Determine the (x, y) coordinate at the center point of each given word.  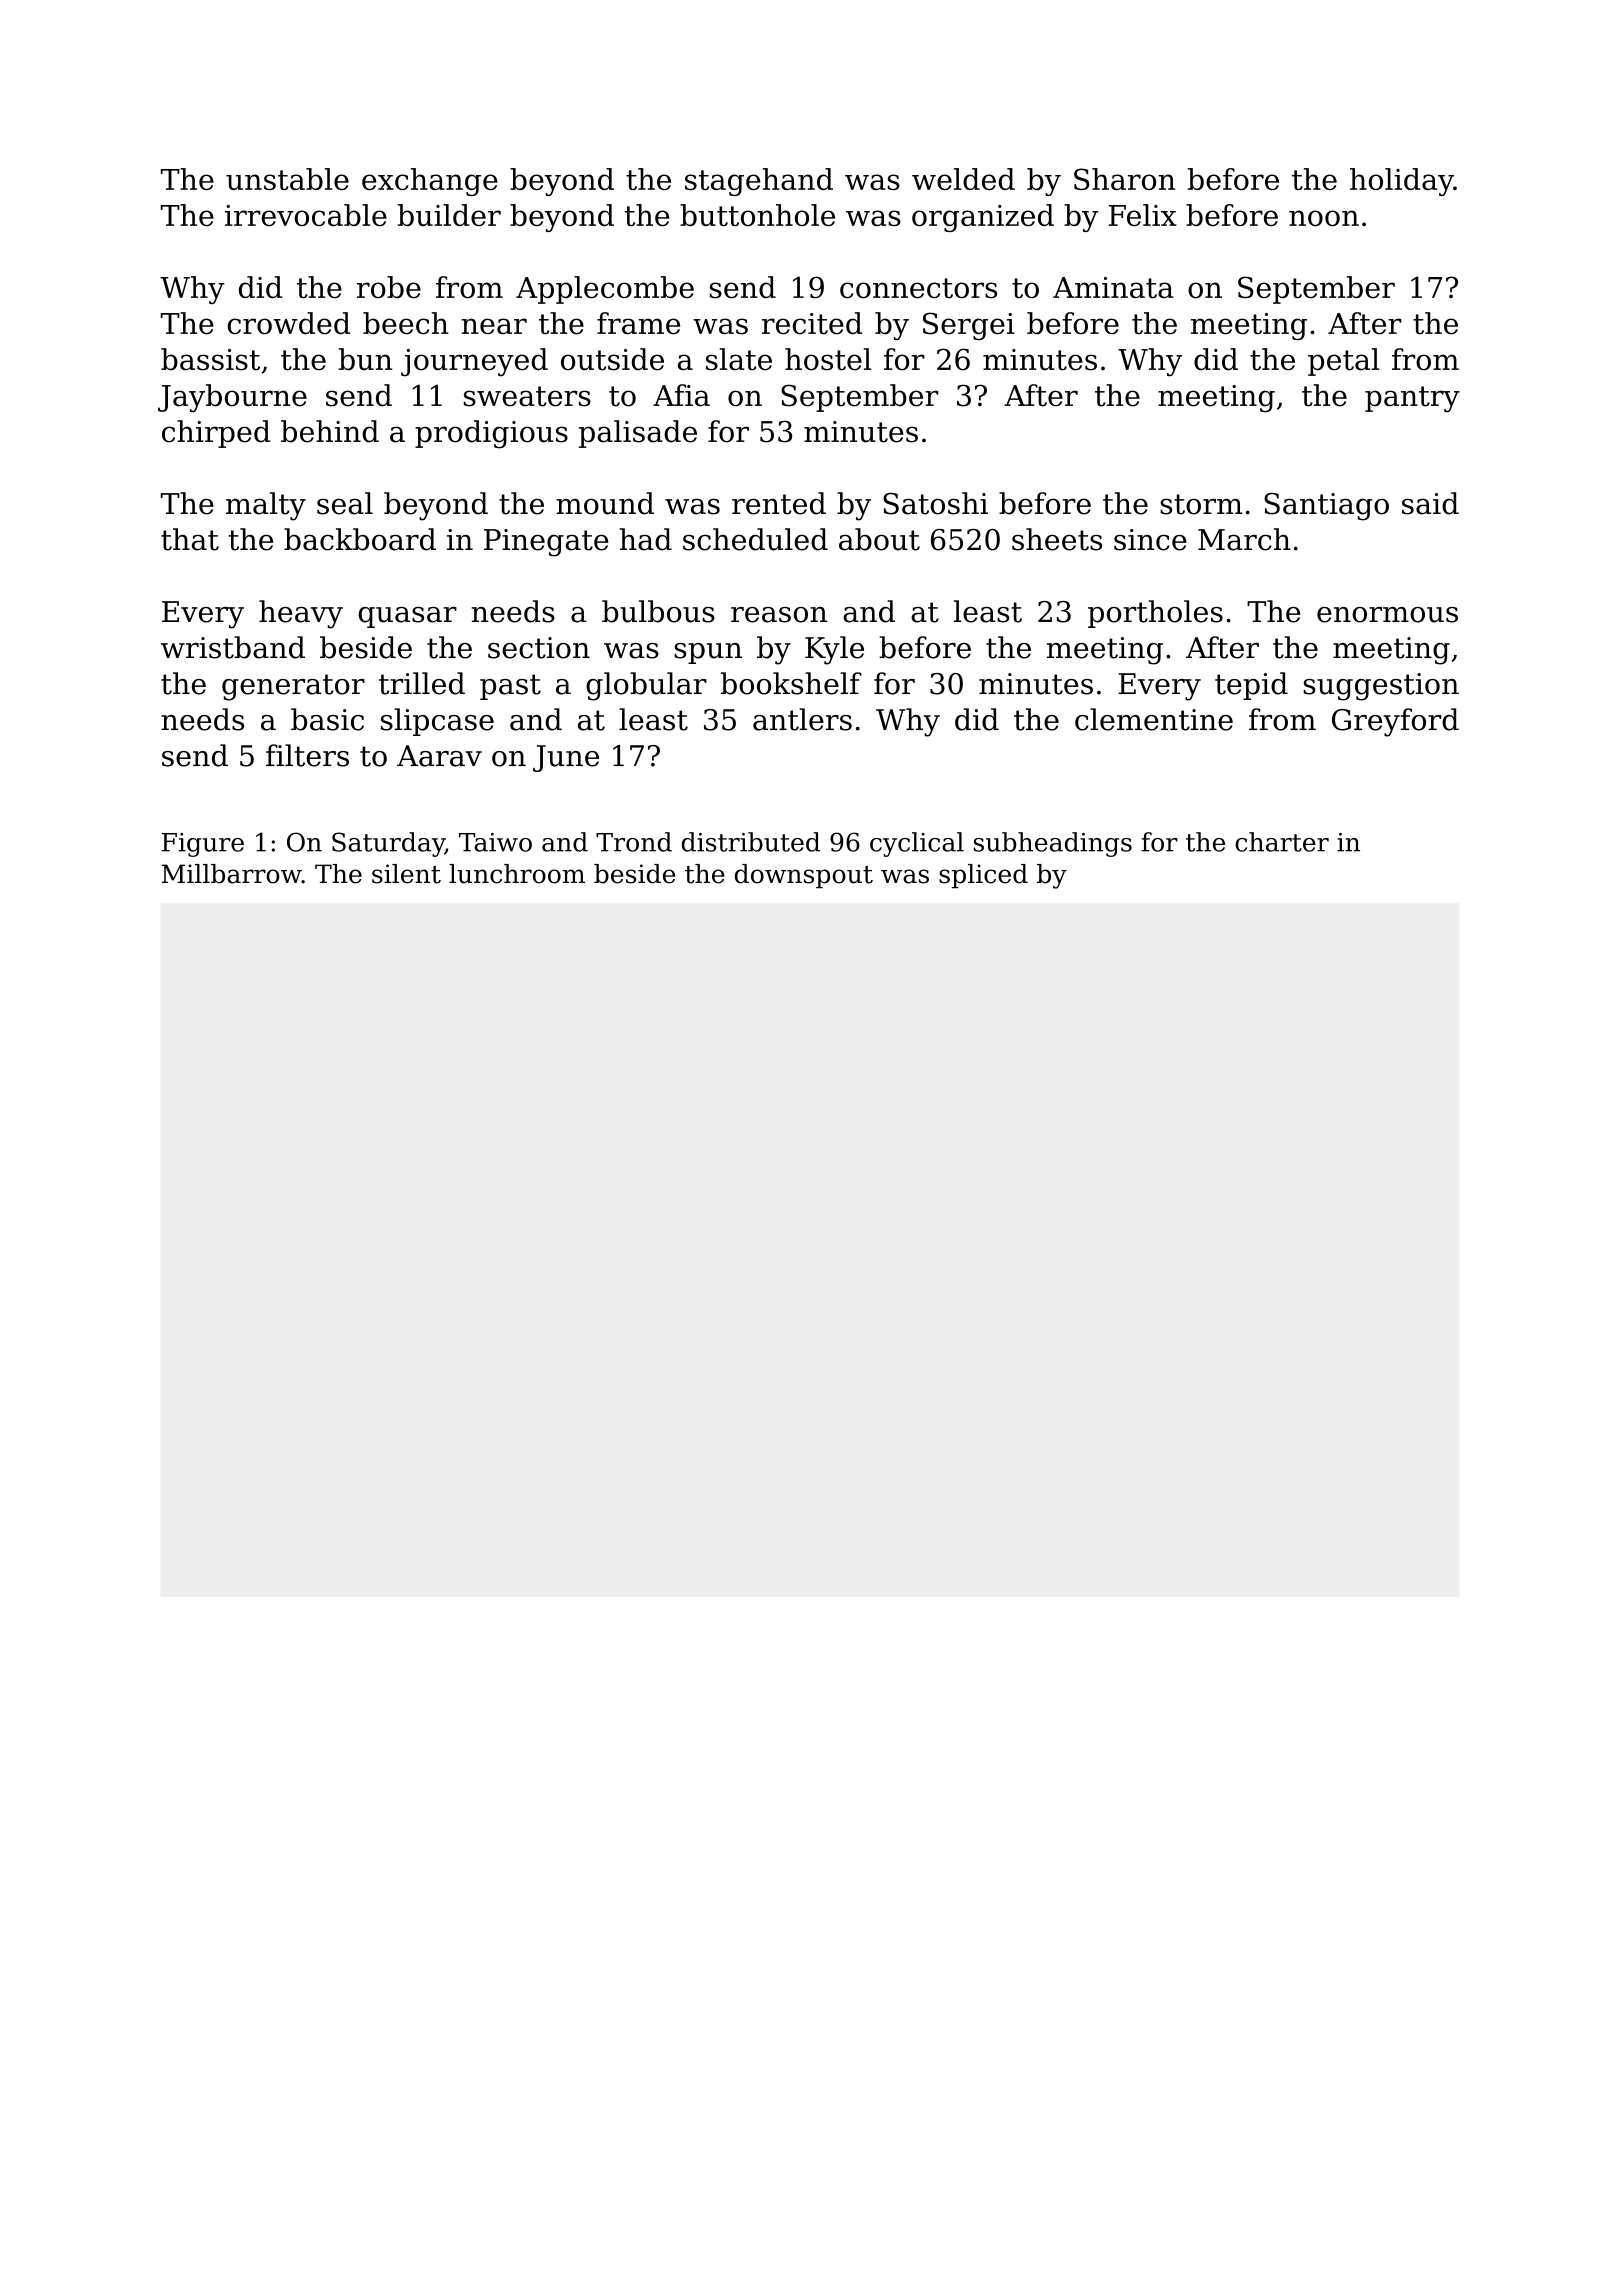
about (879, 539)
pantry (1412, 399)
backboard (360, 539)
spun (708, 653)
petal (1343, 362)
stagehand (759, 182)
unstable (287, 179)
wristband (233, 647)
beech (406, 323)
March (1244, 539)
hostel (828, 359)
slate (739, 359)
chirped (216, 434)
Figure (203, 845)
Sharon (1124, 179)
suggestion (1381, 687)
